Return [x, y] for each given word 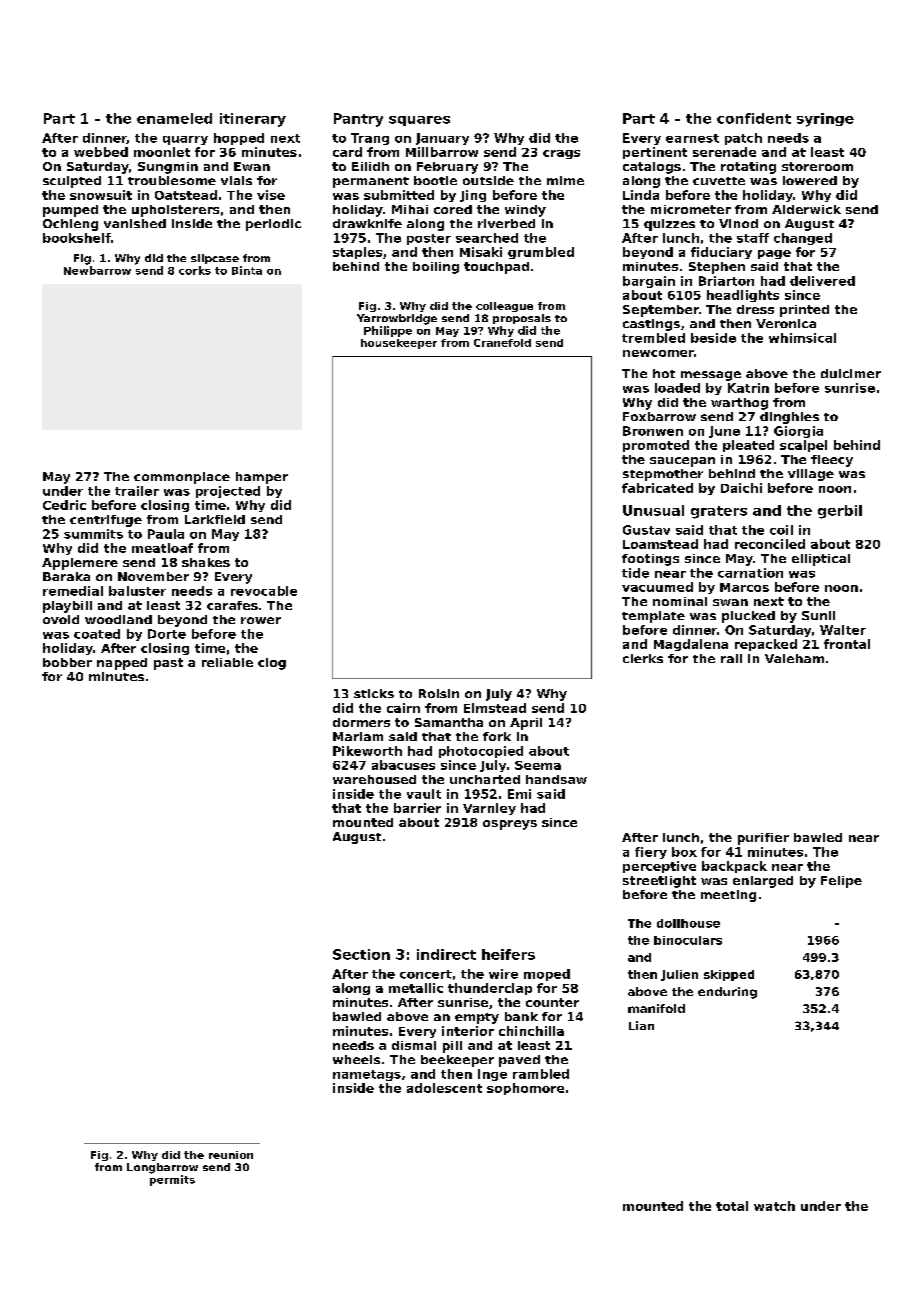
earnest [692, 138]
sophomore [525, 1089]
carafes [232, 605]
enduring [727, 993]
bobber [67, 662]
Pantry [358, 120]
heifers [508, 954]
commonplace [182, 478]
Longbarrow [162, 1168]
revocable [264, 591]
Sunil [818, 615]
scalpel [803, 446]
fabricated [657, 488]
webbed [101, 152]
